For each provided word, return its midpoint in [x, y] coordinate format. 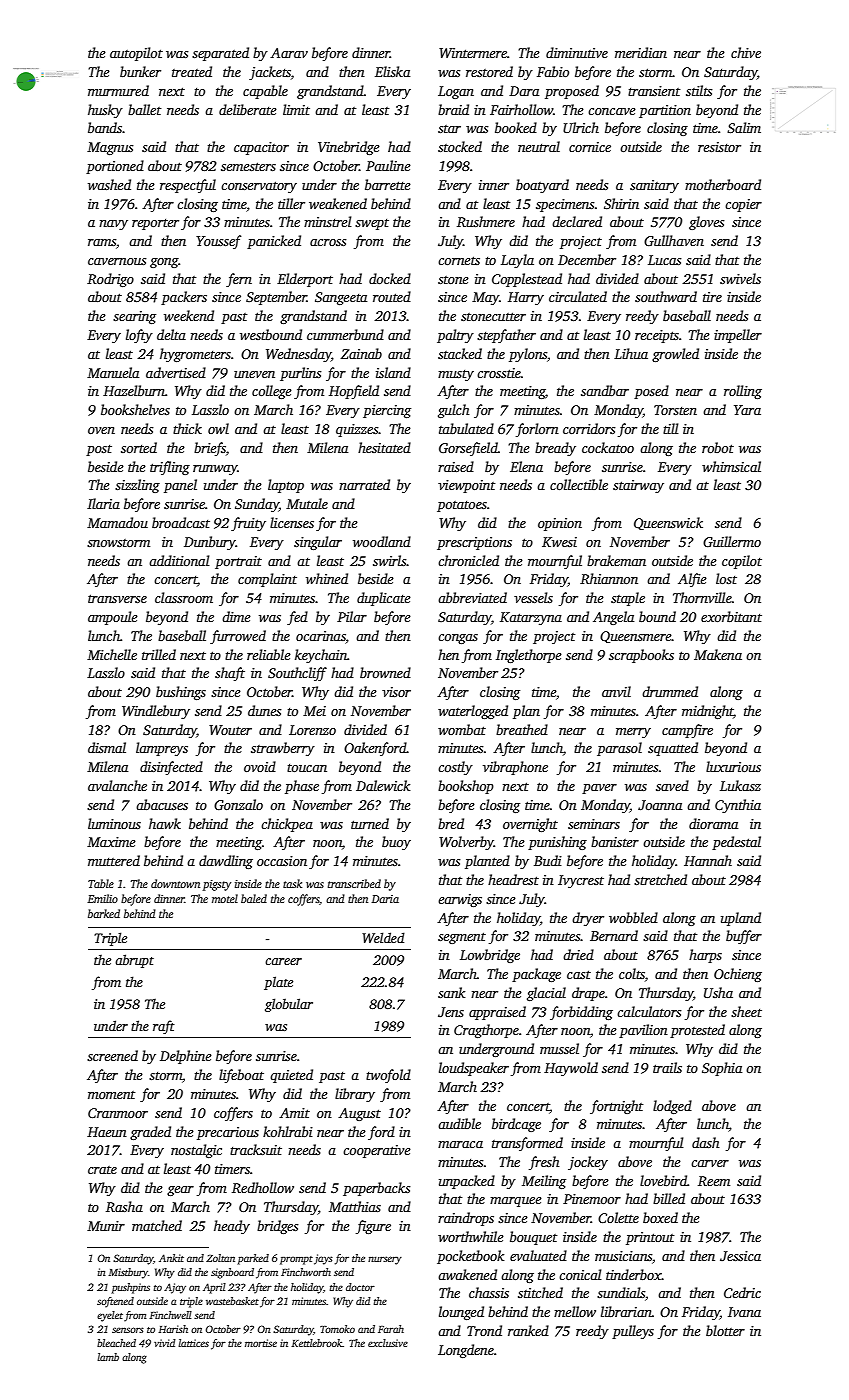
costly [455, 768]
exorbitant [731, 616]
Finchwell [170, 1315]
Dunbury [210, 543]
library [355, 1095]
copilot [742, 562]
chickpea [287, 825]
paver [599, 789]
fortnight [616, 1107]
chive [746, 52]
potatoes [462, 506]
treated [192, 71]
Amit [294, 1113]
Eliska [392, 71]
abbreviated [472, 597]
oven [101, 430]
